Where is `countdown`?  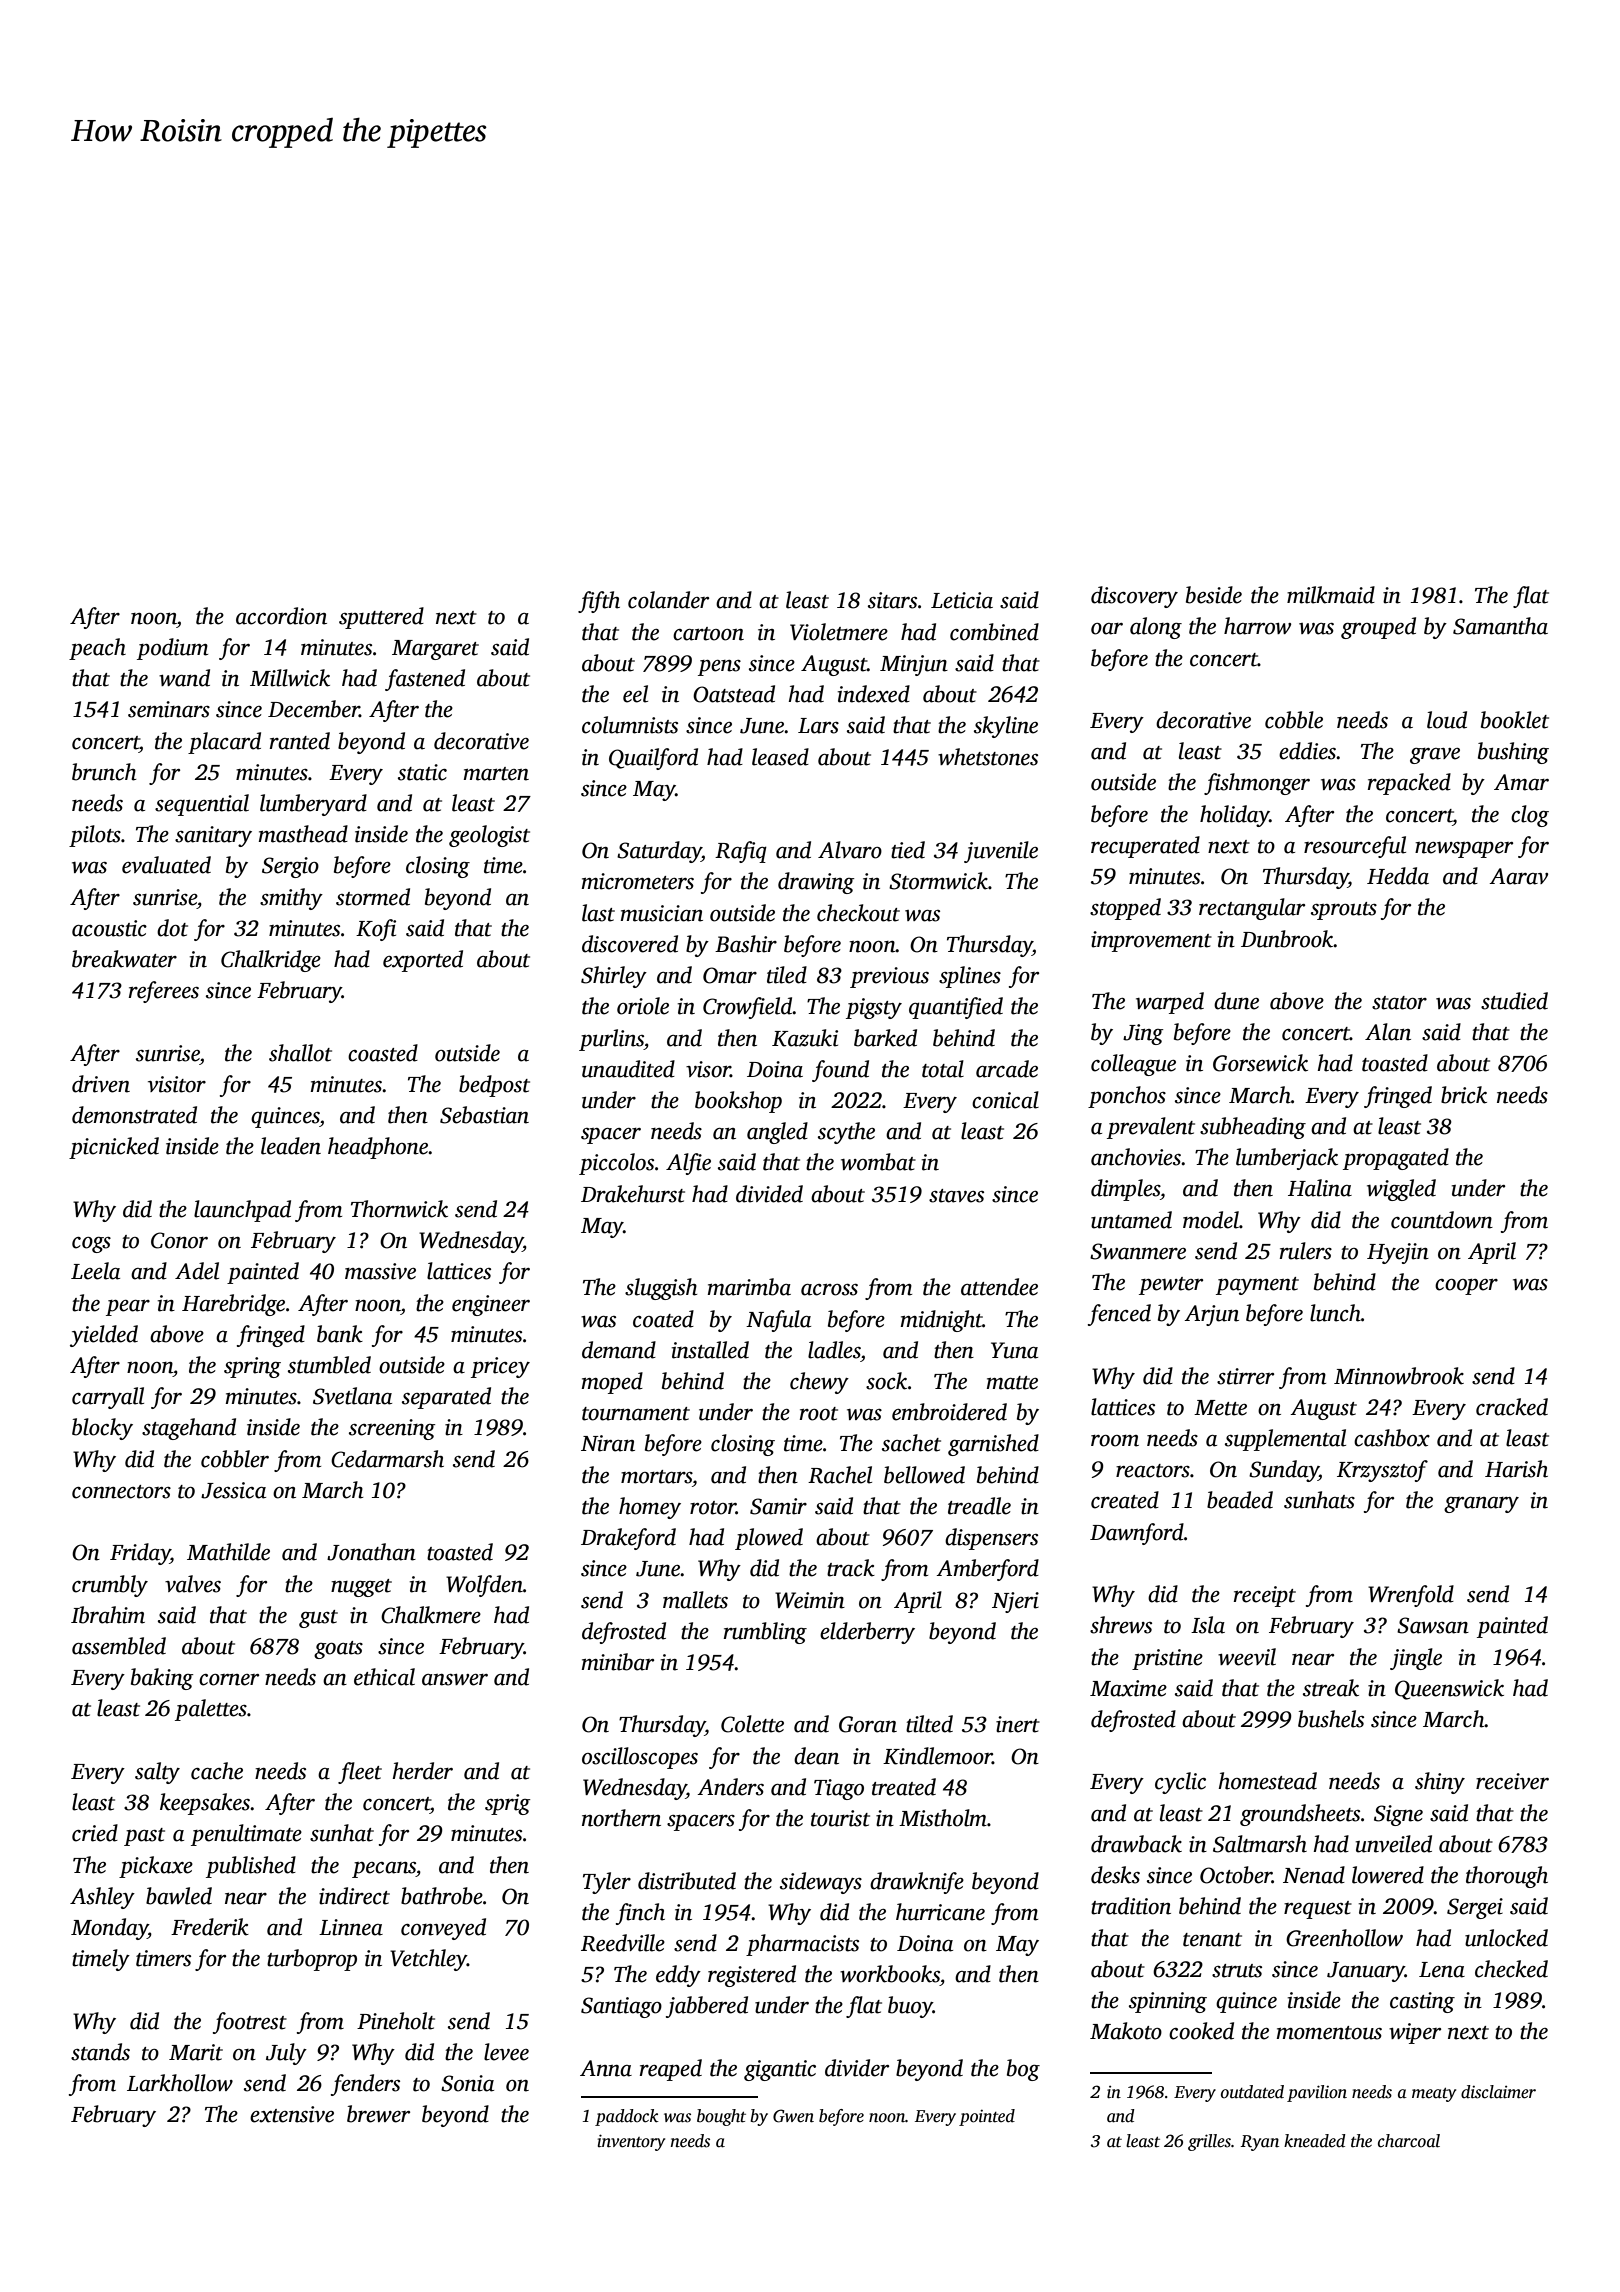 countdown is located at coordinates (1442, 1220).
